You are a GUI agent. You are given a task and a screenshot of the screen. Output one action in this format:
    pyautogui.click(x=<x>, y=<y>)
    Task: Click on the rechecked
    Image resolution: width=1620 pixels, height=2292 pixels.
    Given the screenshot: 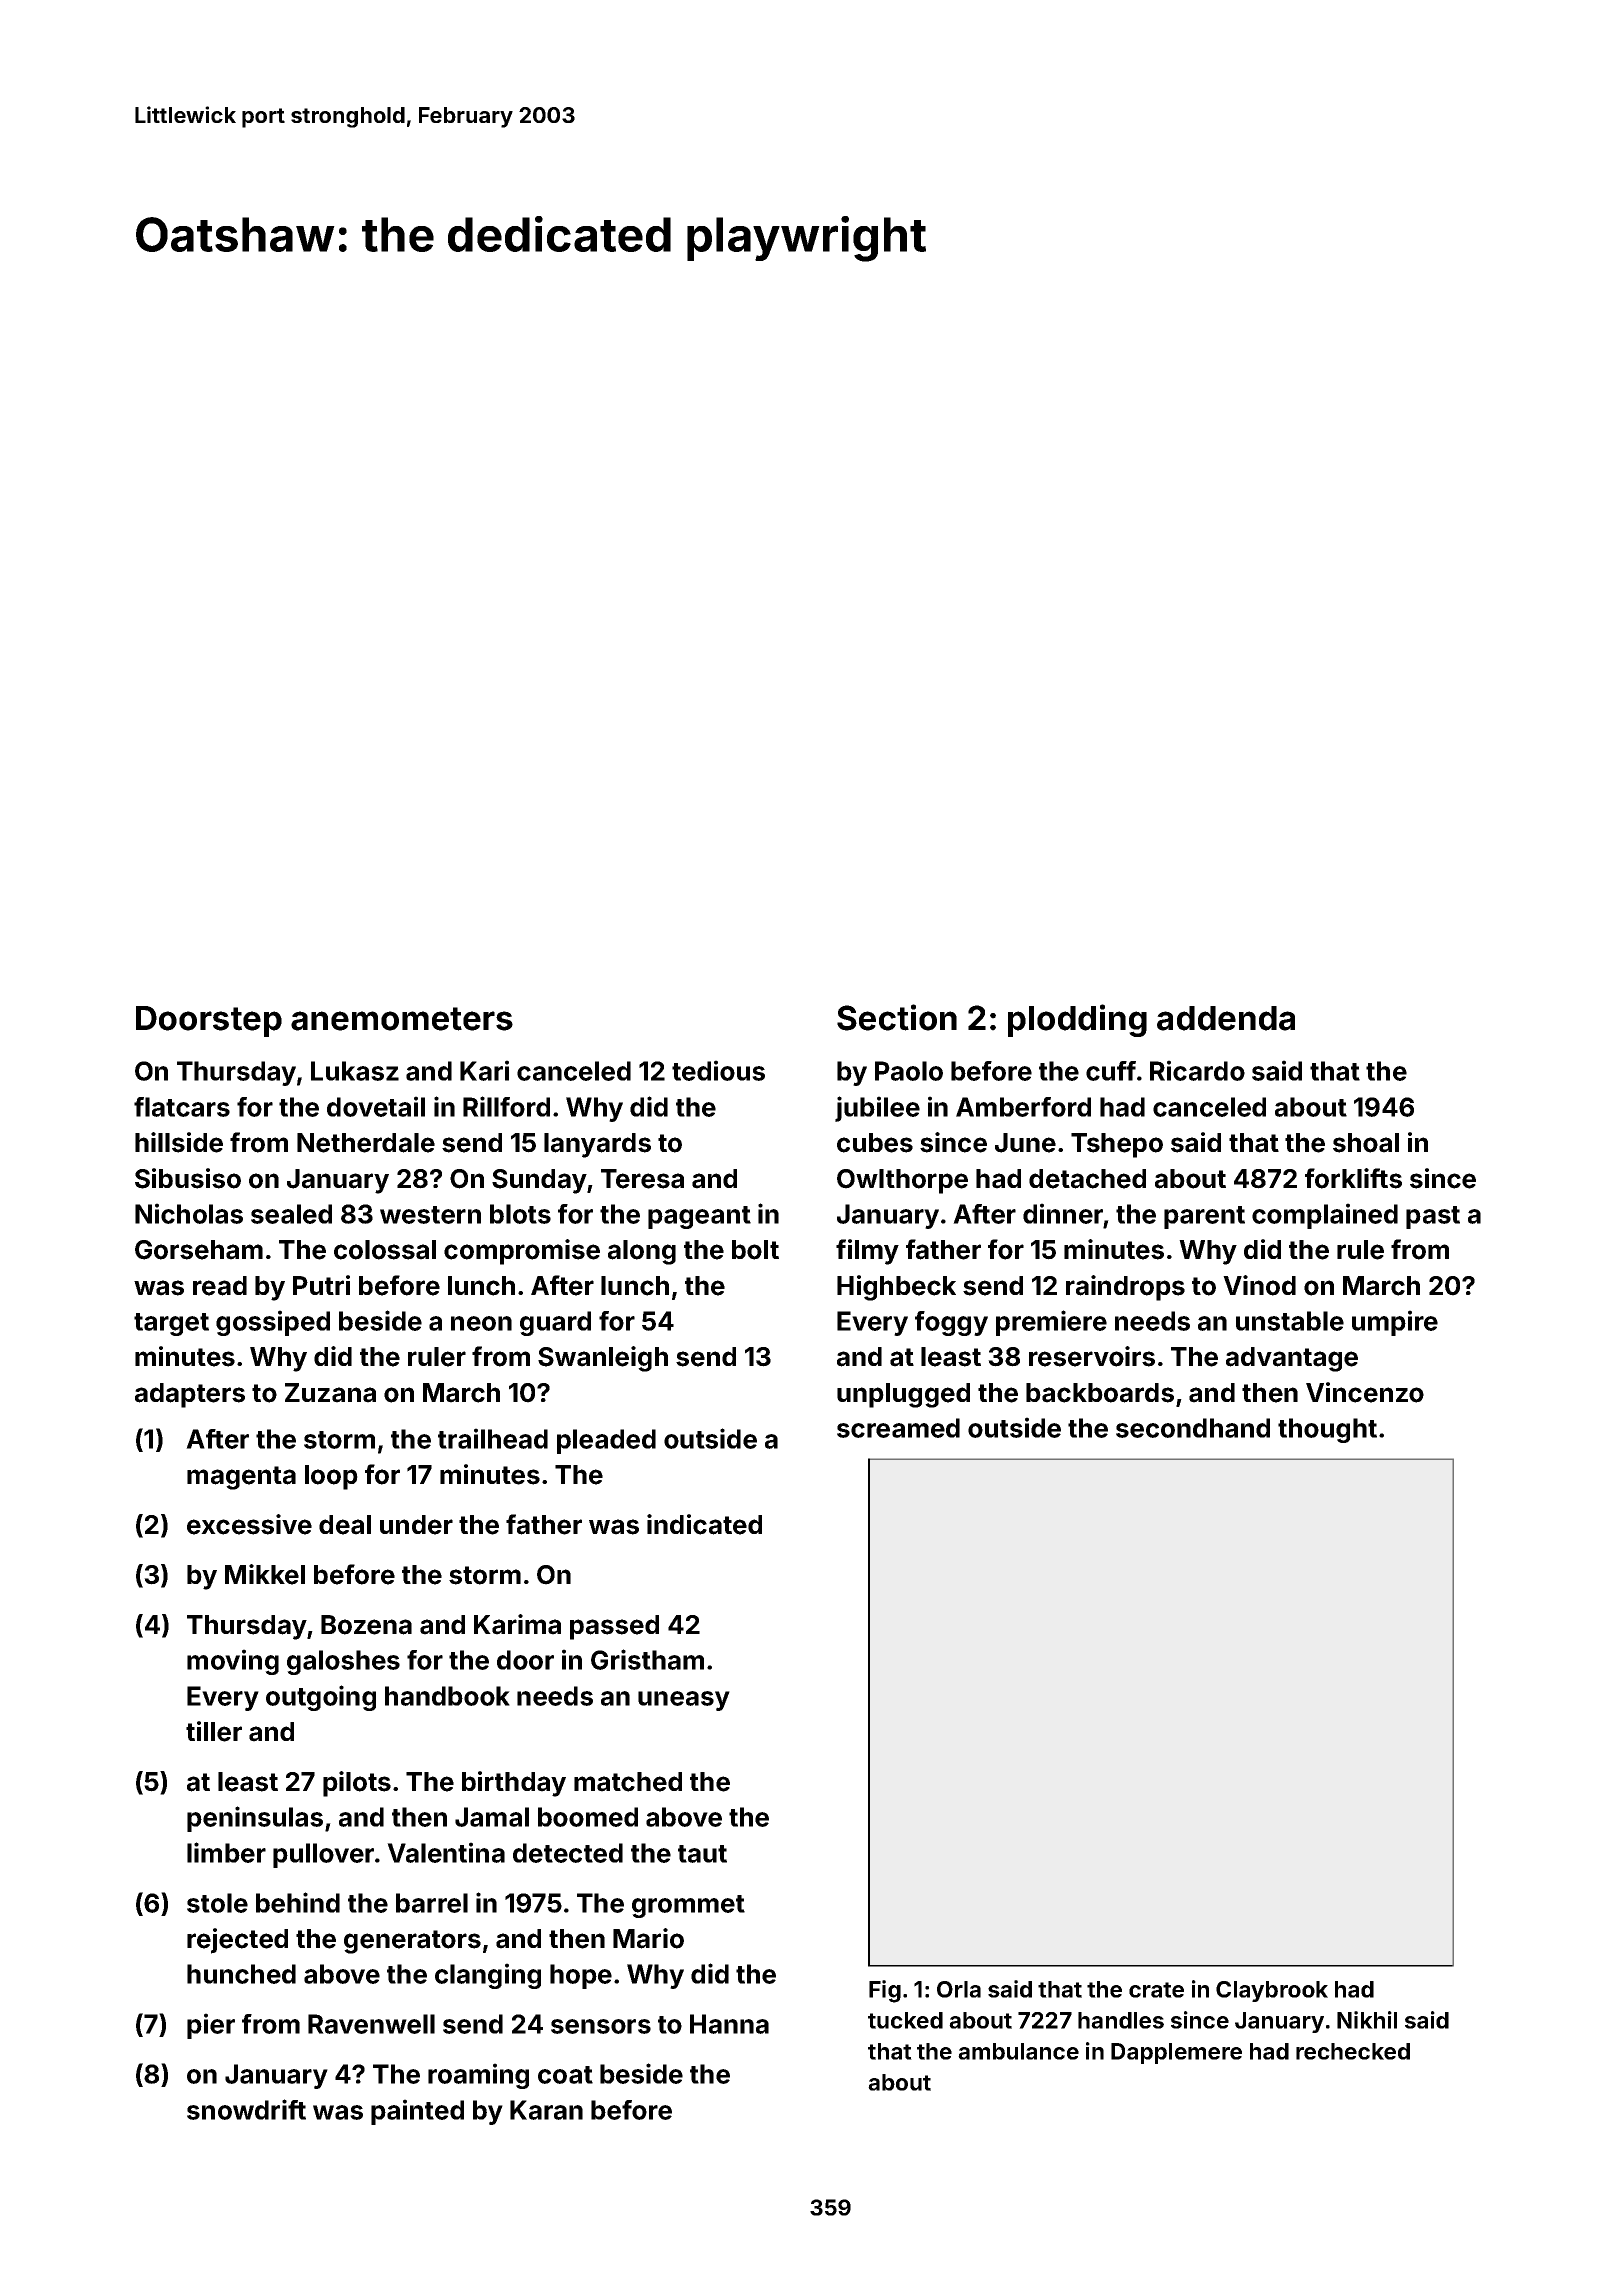 What is the action you would take?
    pyautogui.click(x=1353, y=2051)
